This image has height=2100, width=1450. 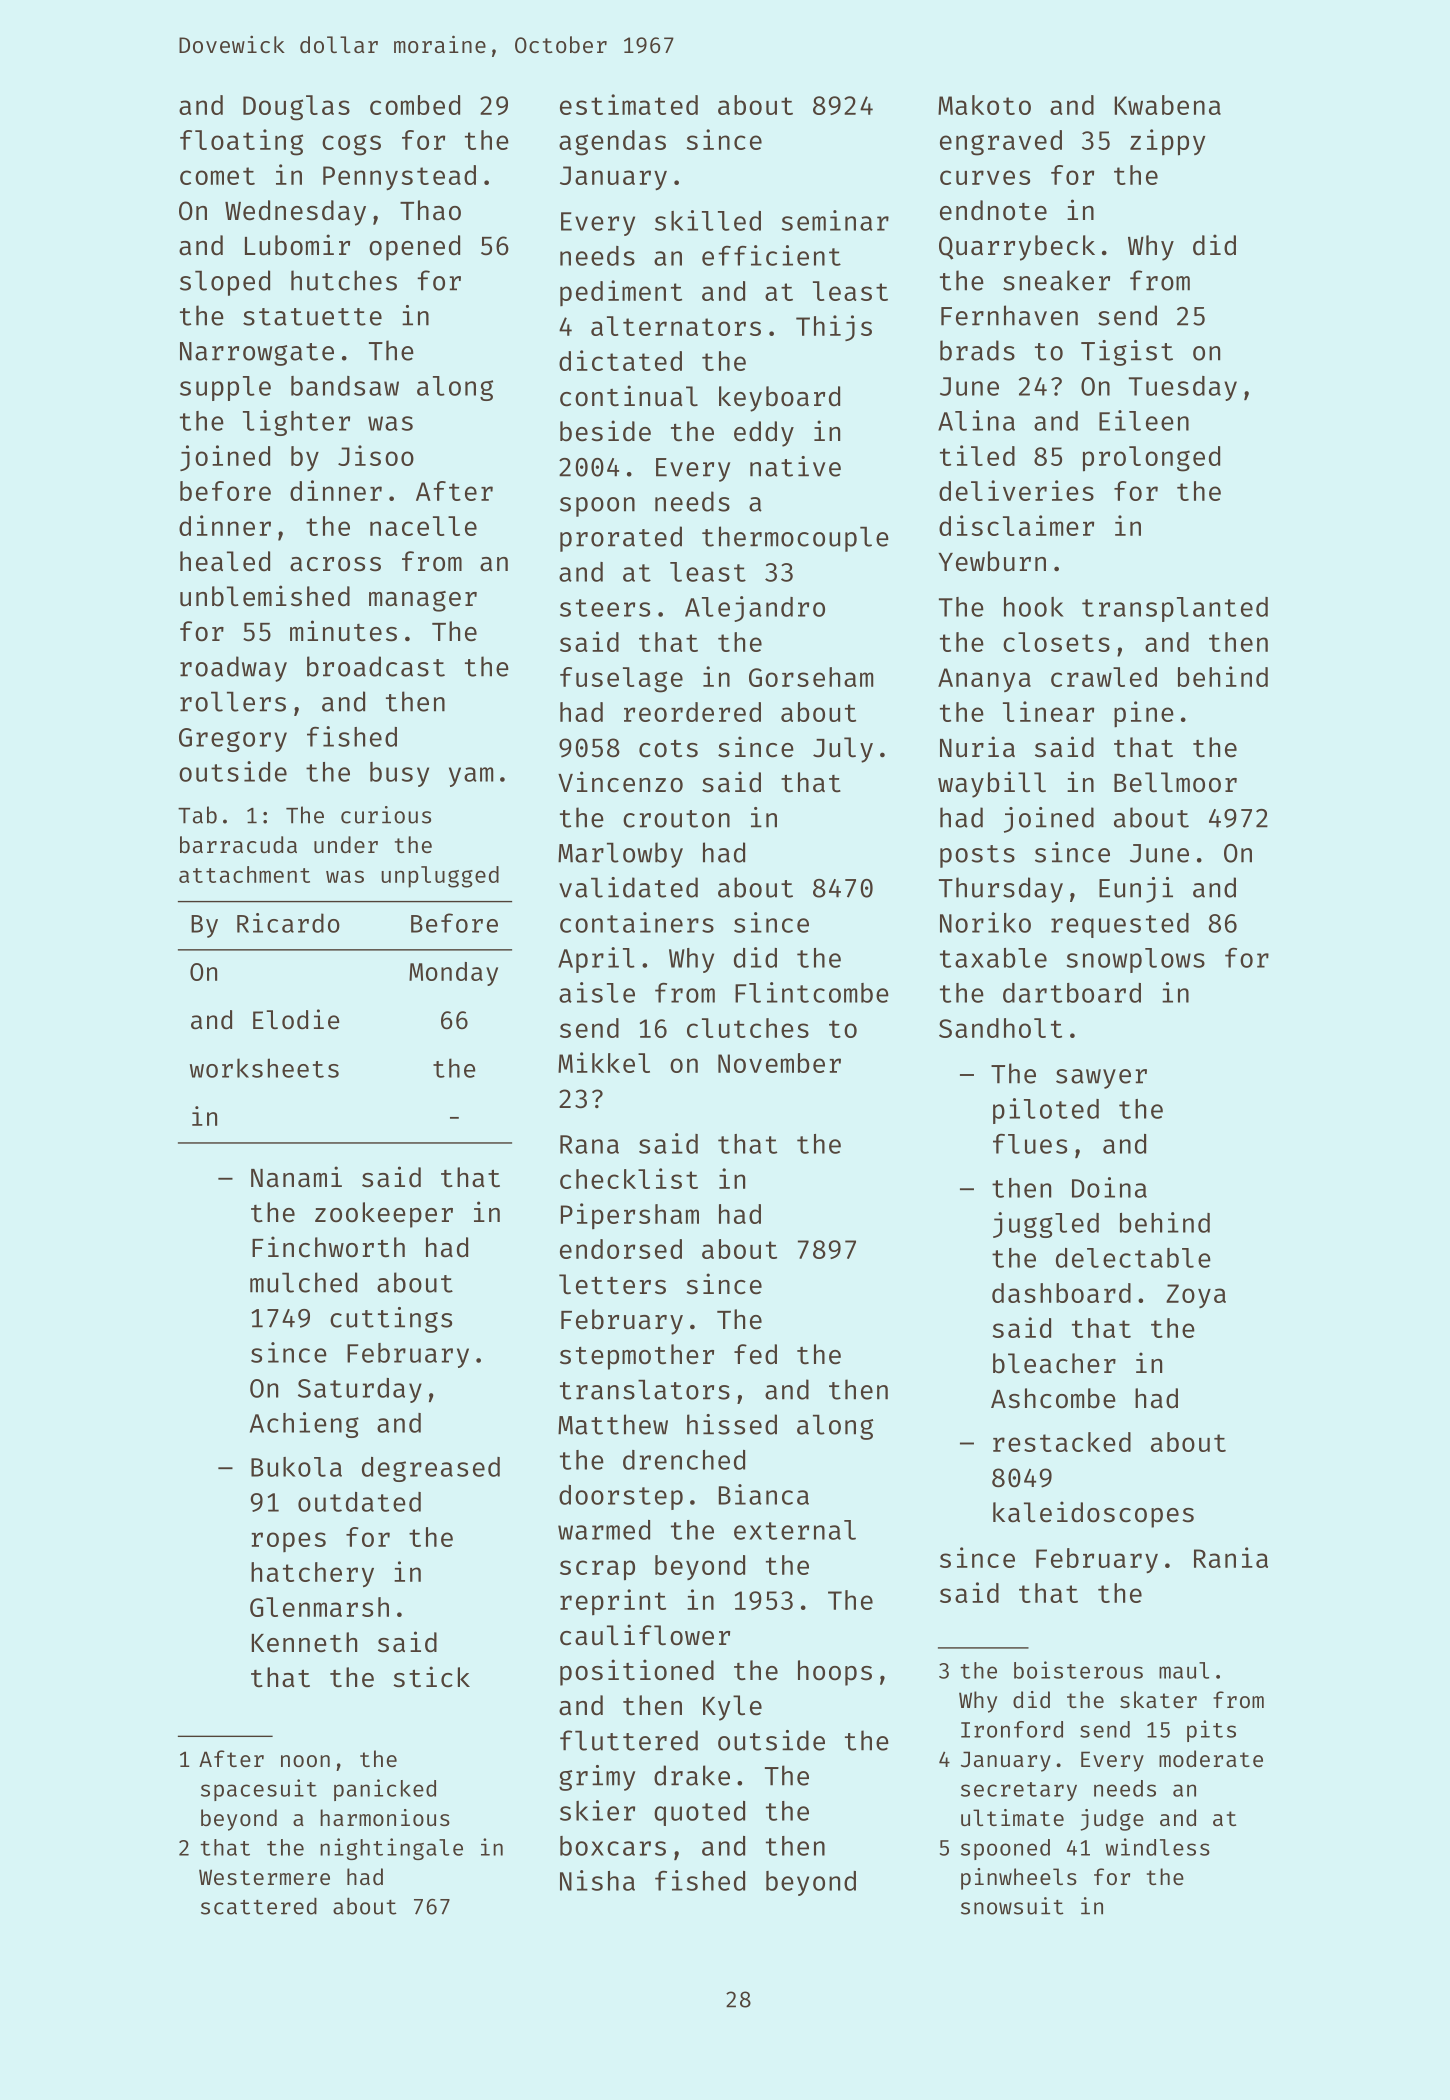 What do you see at coordinates (1196, 1296) in the image?
I see `Zoya` at bounding box center [1196, 1296].
